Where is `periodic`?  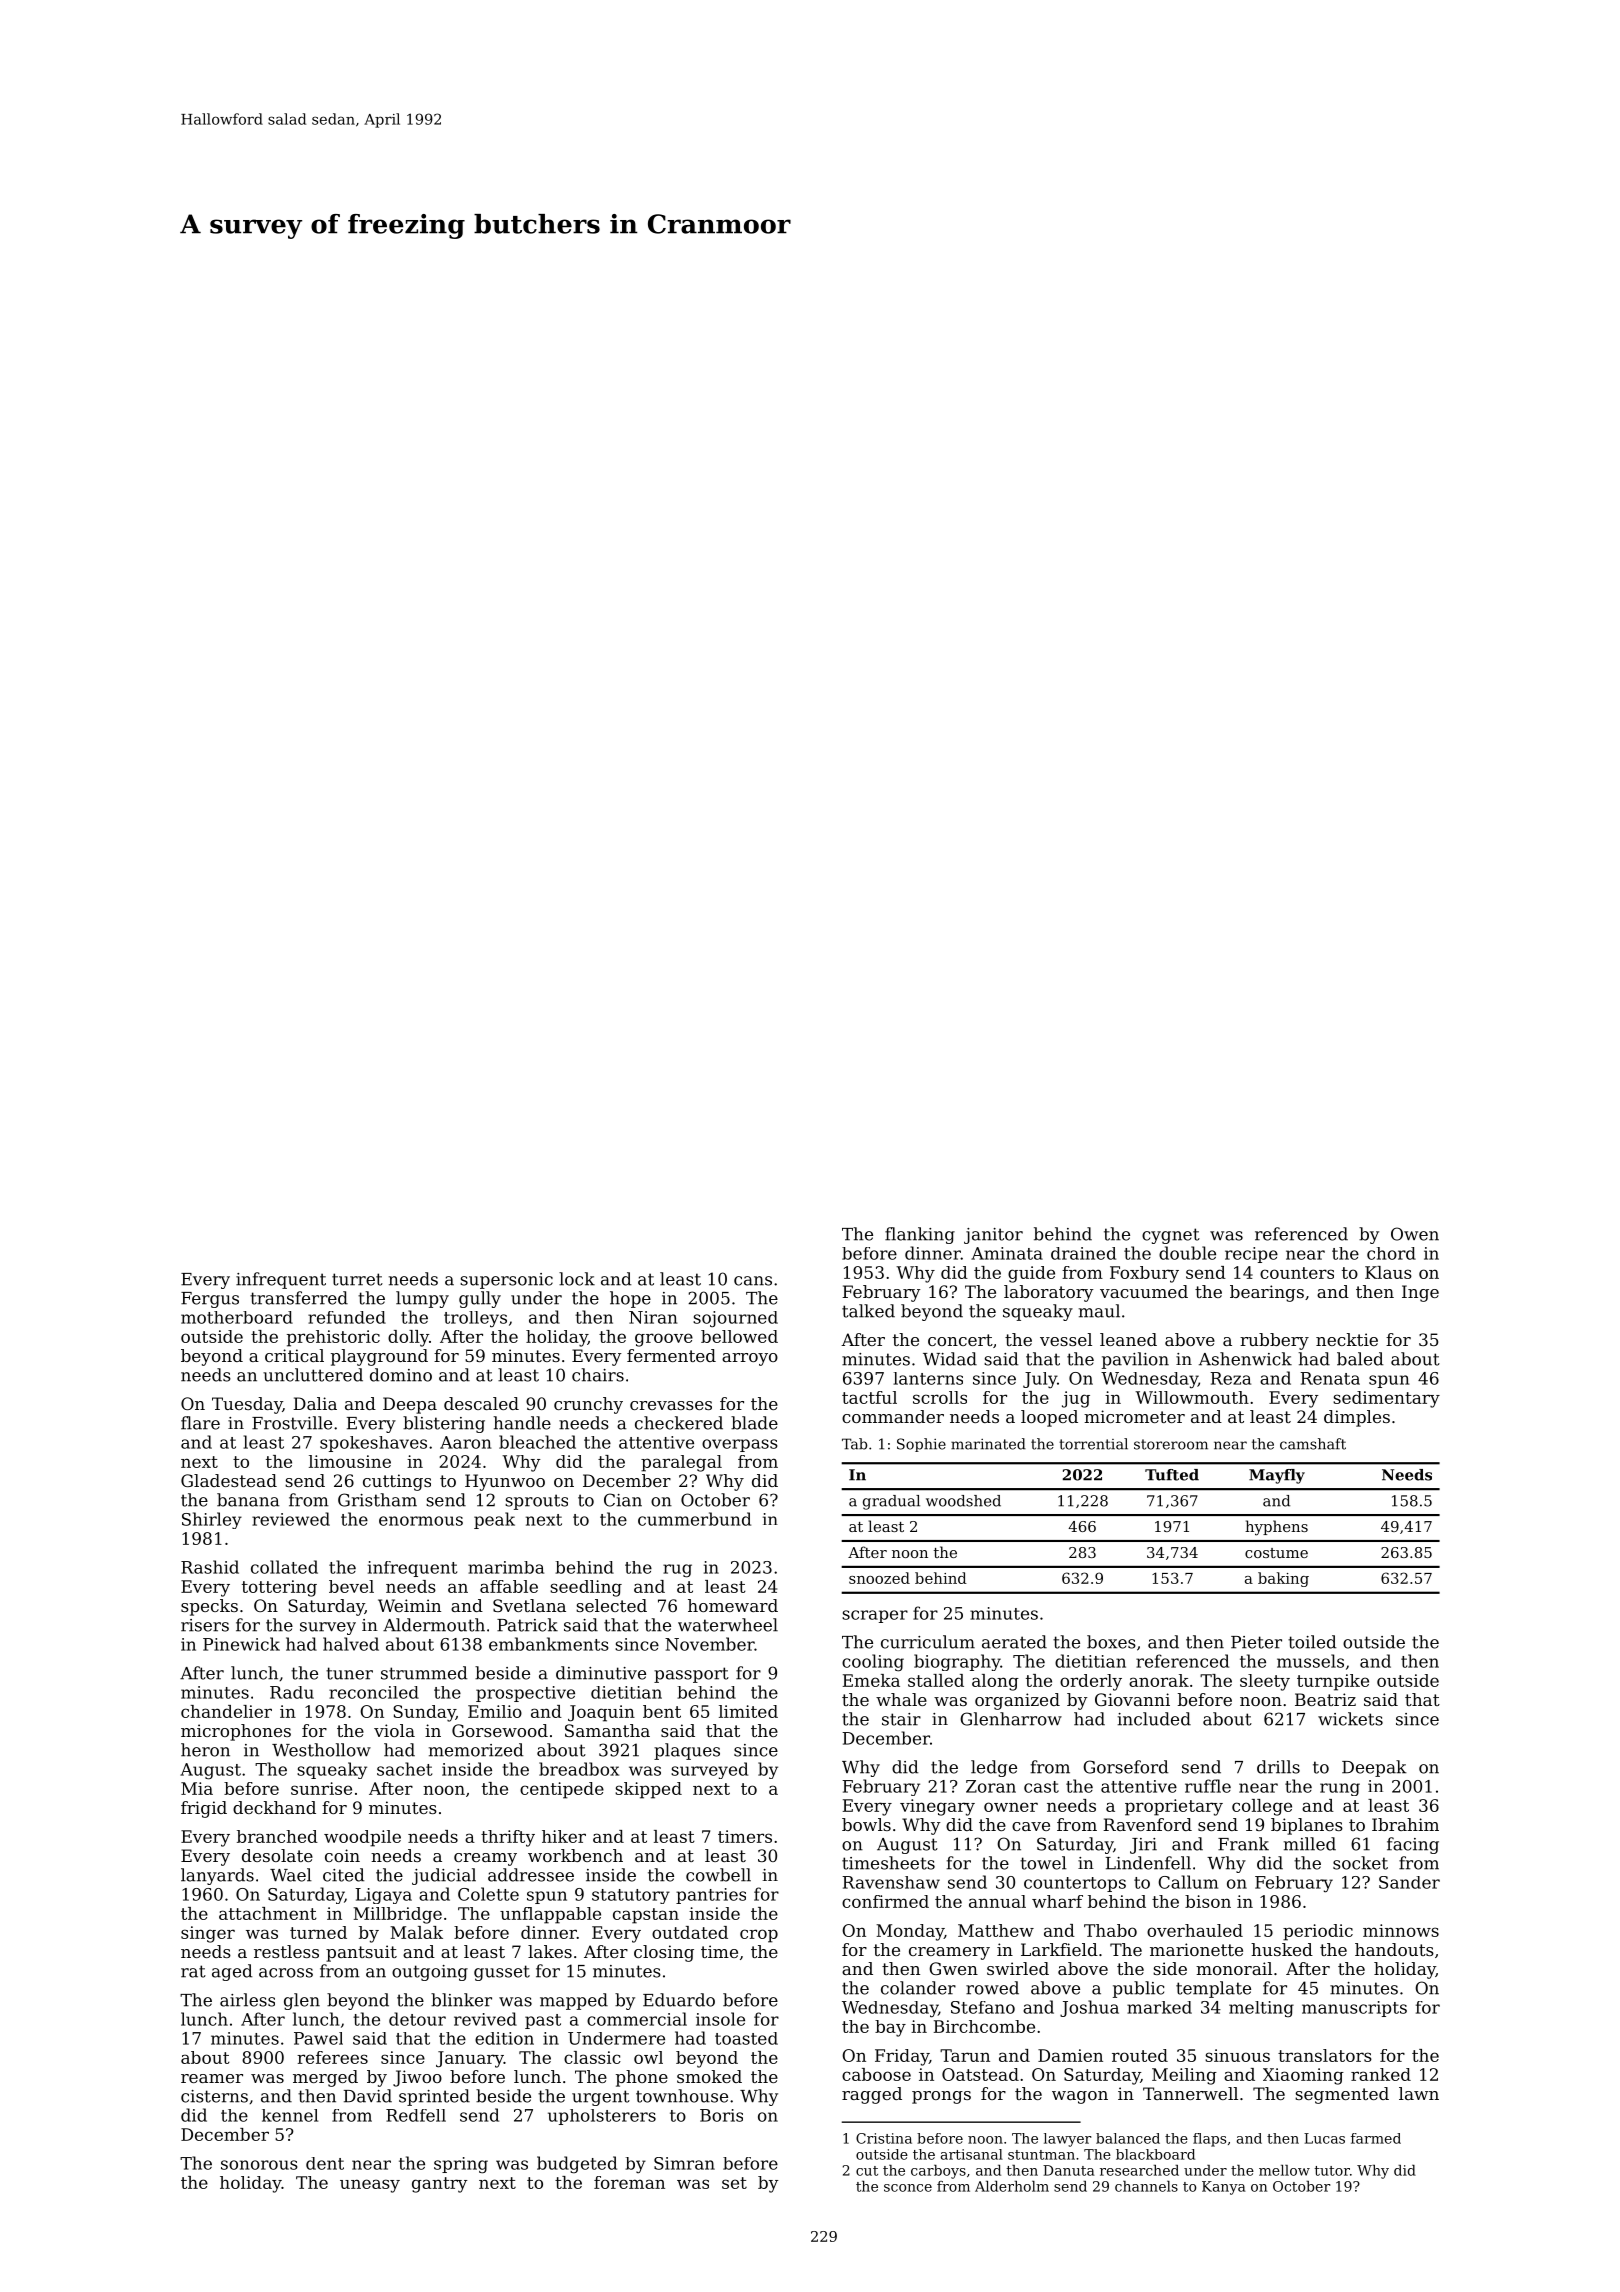 periodic is located at coordinates (1318, 1932).
